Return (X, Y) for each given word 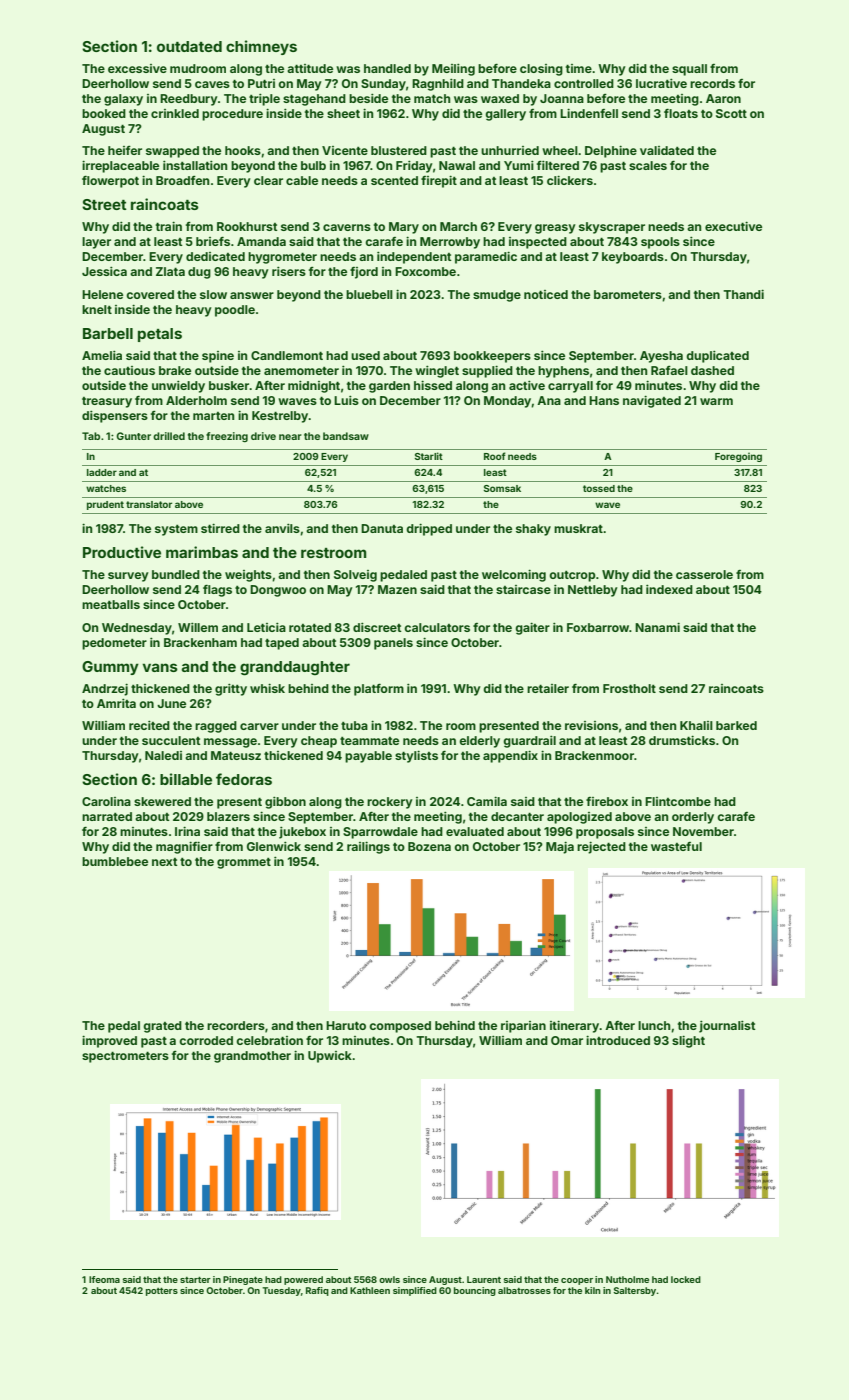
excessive (137, 68)
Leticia (266, 627)
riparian (523, 1027)
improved (109, 1041)
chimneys (261, 47)
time (579, 68)
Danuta (382, 528)
